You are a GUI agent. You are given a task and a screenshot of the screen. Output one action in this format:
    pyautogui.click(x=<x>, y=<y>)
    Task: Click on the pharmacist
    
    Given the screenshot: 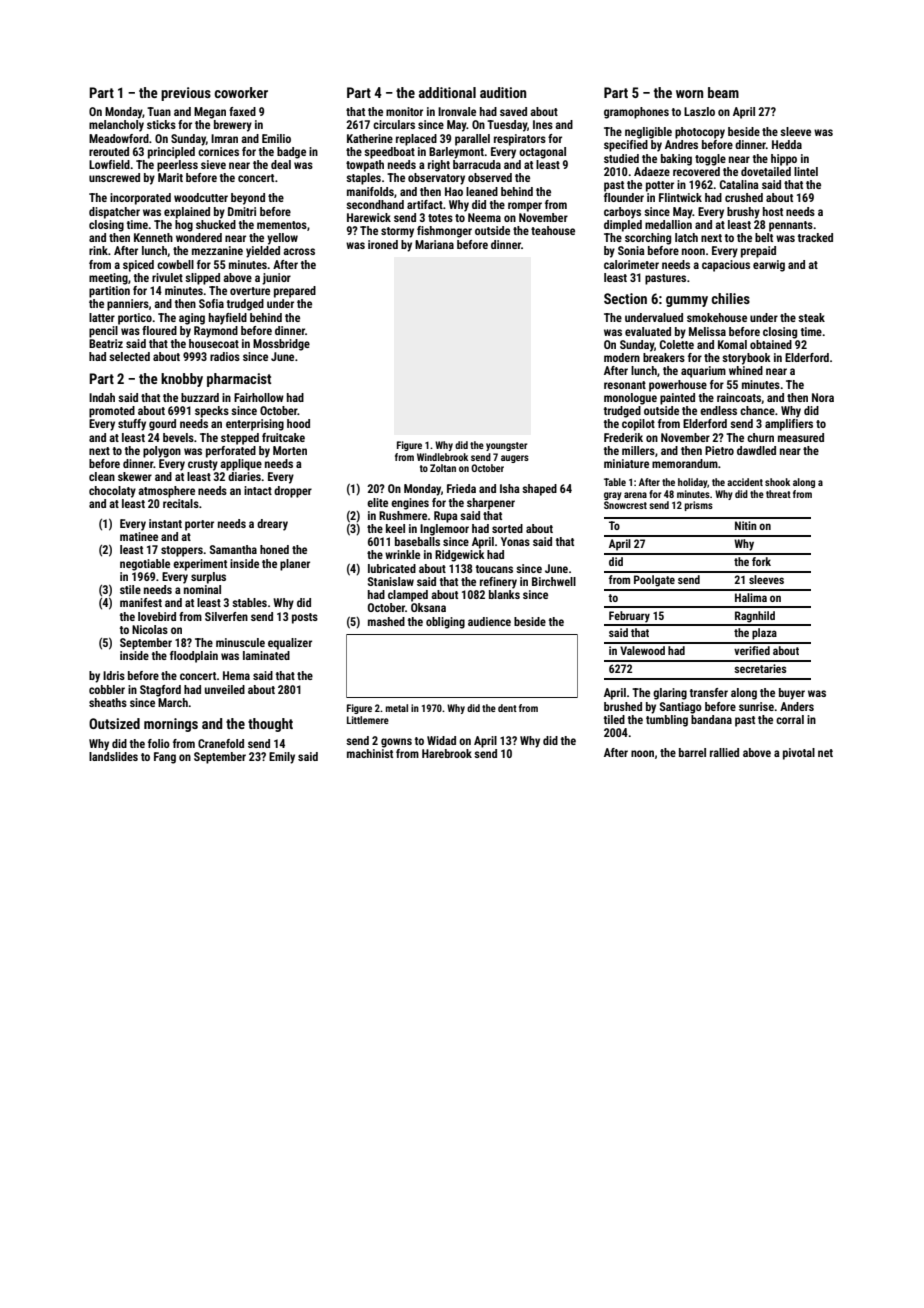 What is the action you would take?
    pyautogui.click(x=239, y=380)
